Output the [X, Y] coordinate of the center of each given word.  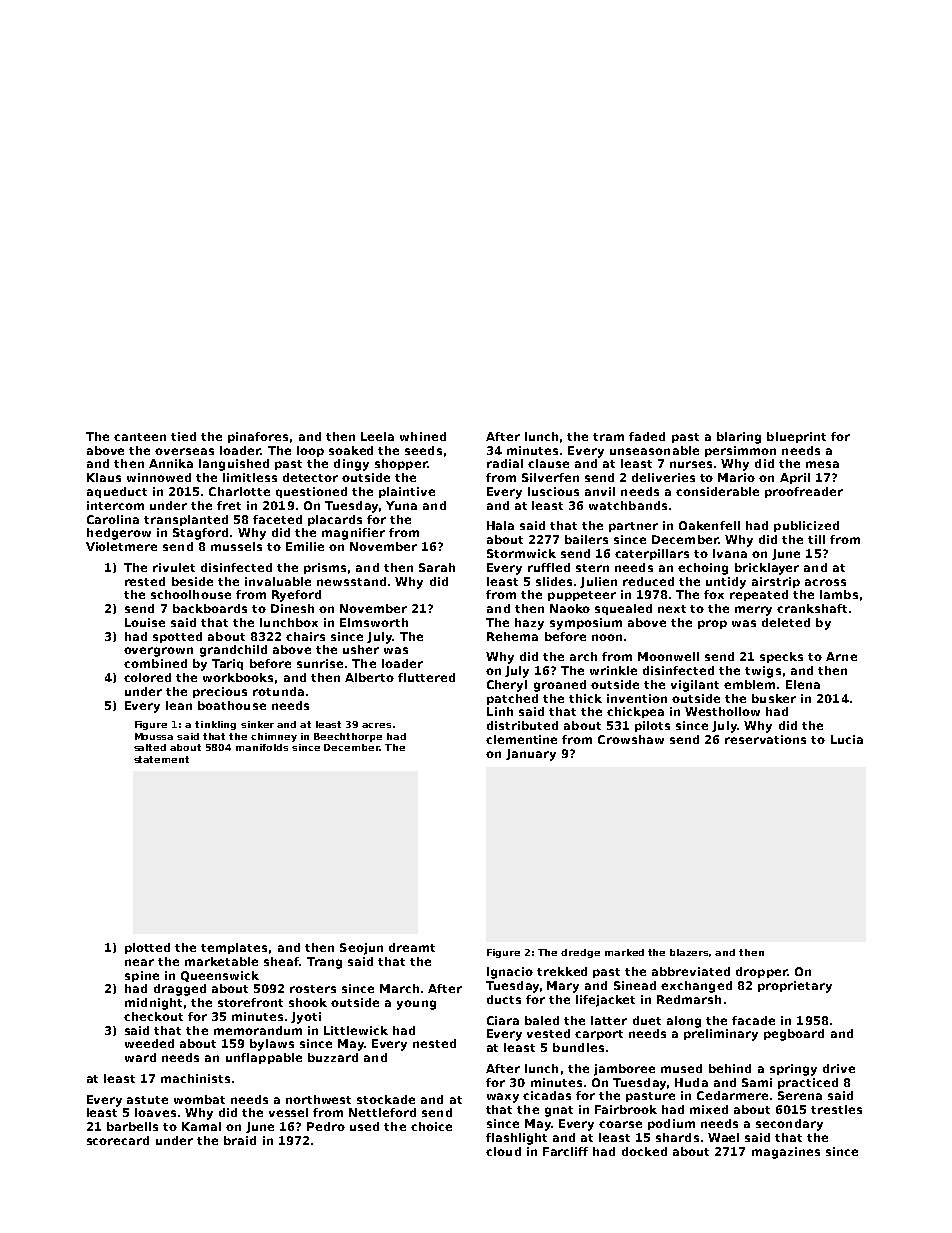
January [531, 755]
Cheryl [507, 686]
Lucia [847, 739]
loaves [155, 1112]
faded [647, 436]
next [672, 609]
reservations [765, 739]
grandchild [233, 651]
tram [608, 437]
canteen [140, 437]
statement [161, 759]
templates [234, 948]
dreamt [412, 947]
